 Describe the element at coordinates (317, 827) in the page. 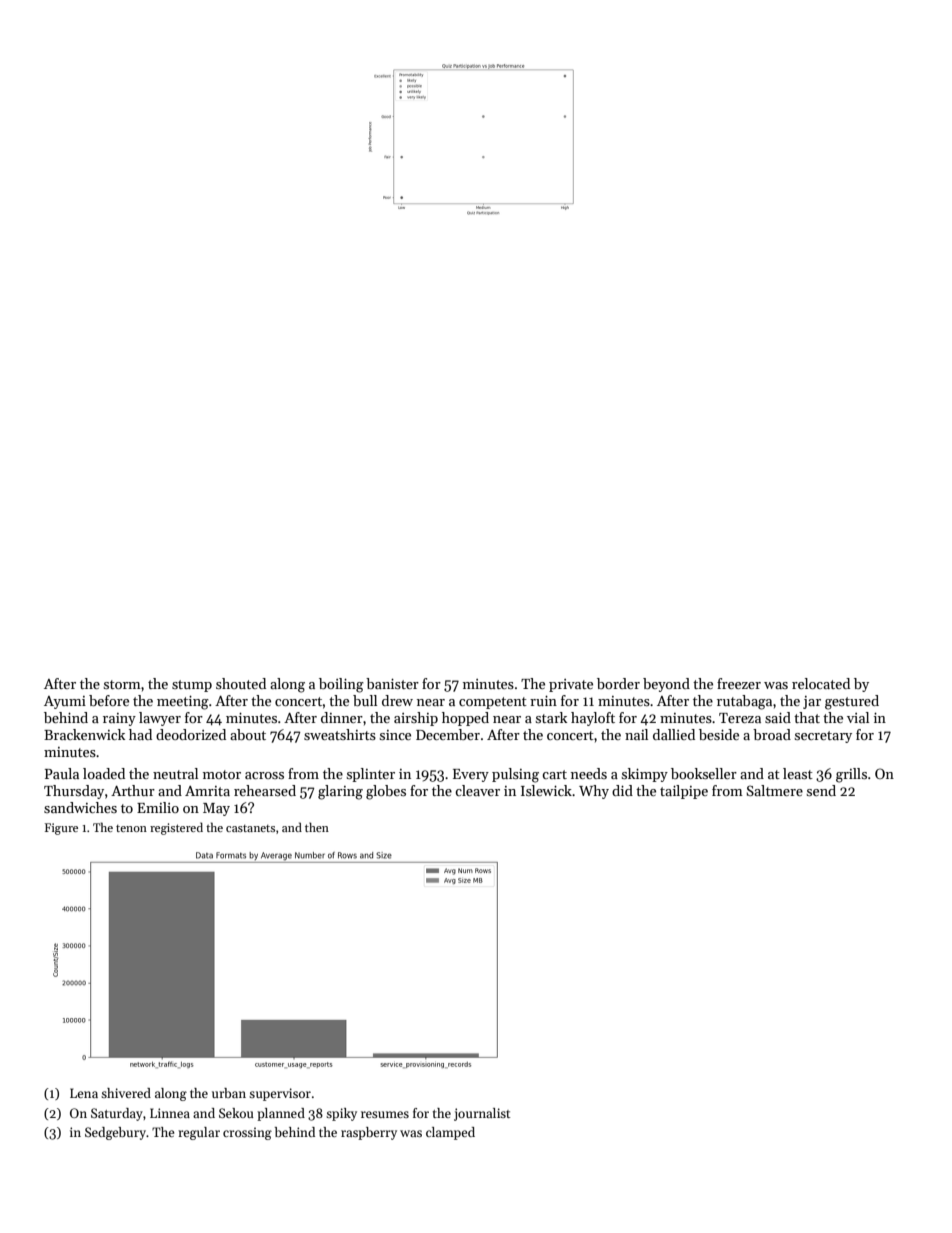

I see `then` at that location.
